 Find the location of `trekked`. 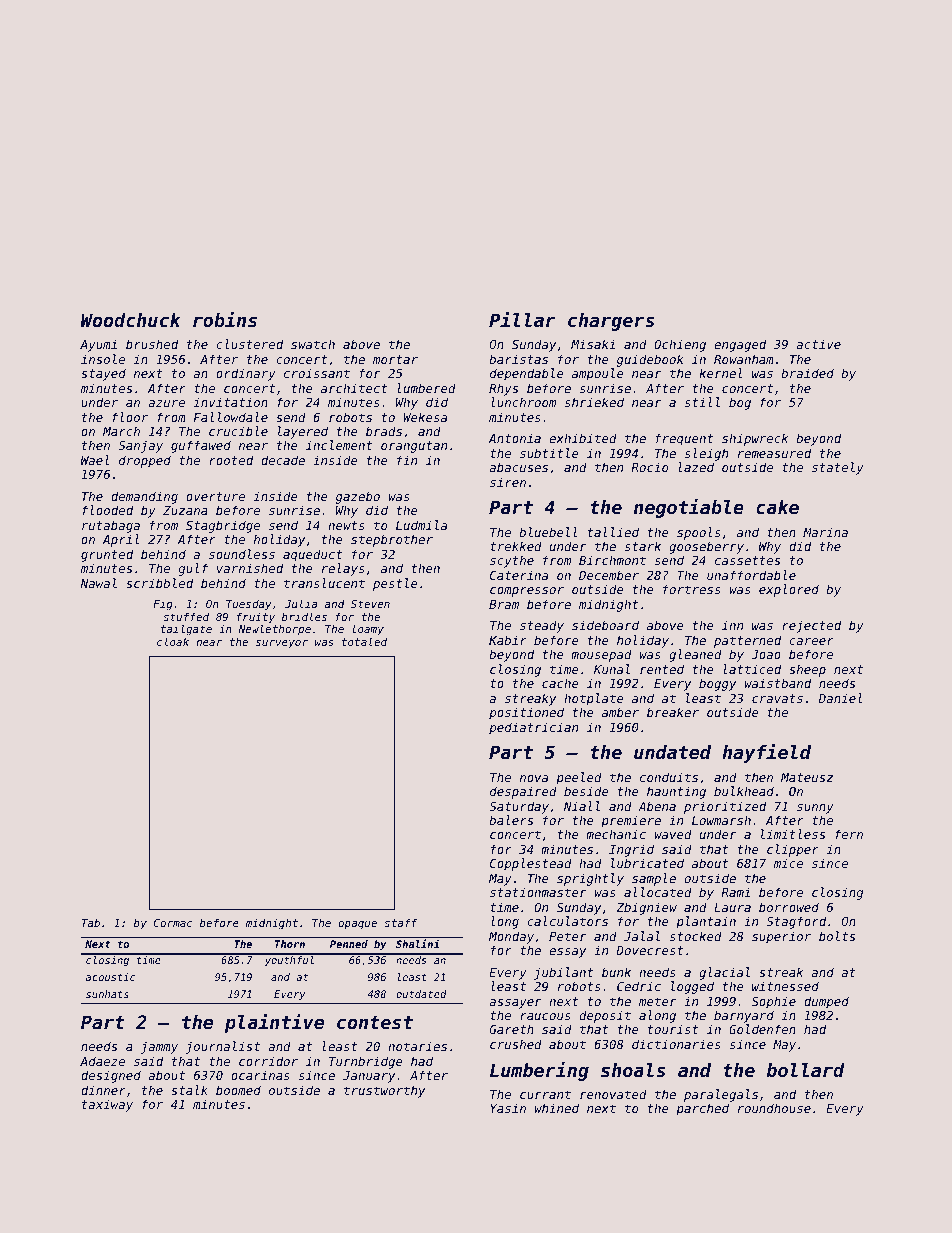

trekked is located at coordinates (516, 546).
